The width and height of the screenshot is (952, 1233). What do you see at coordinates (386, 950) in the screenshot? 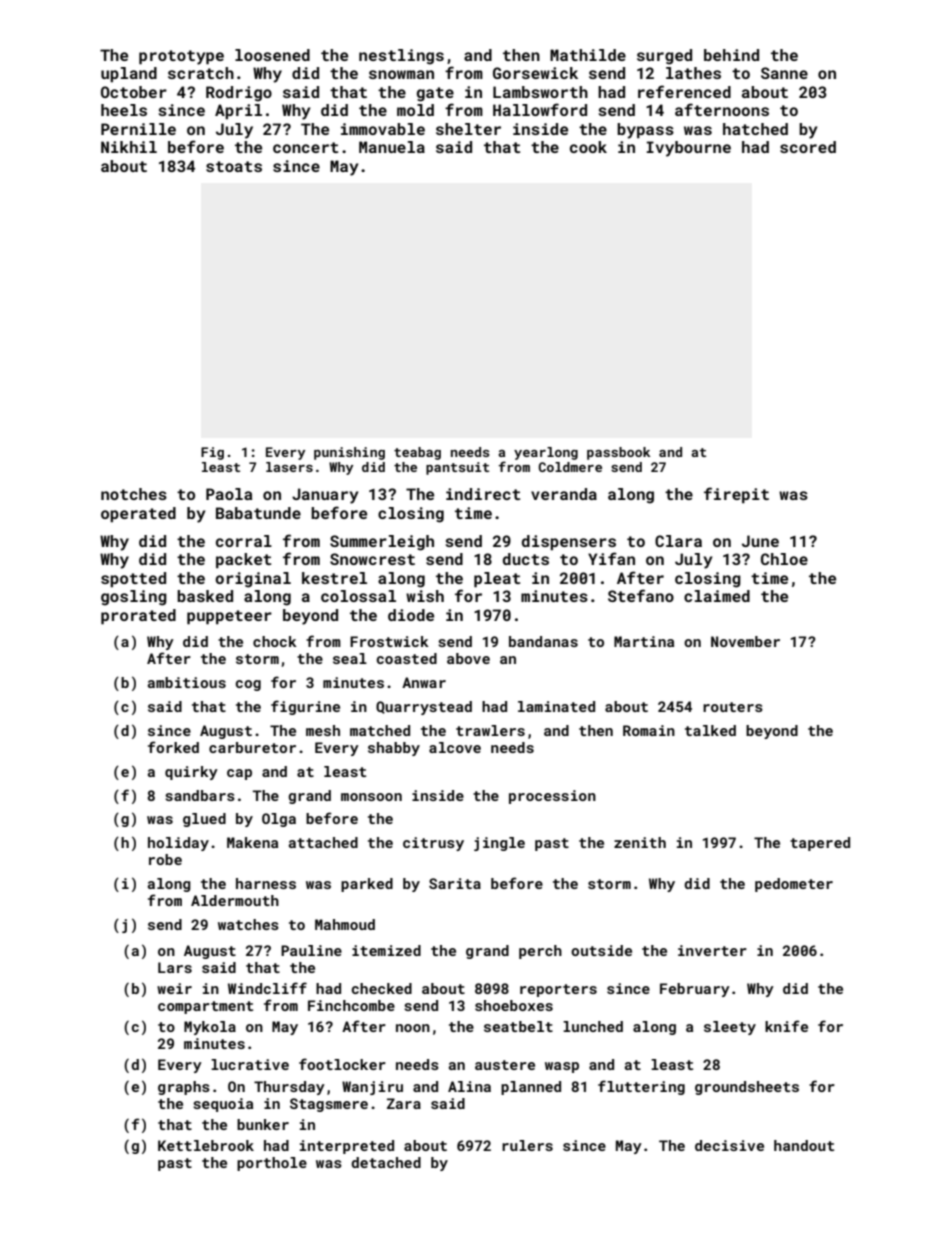
I see `itemized` at bounding box center [386, 950].
